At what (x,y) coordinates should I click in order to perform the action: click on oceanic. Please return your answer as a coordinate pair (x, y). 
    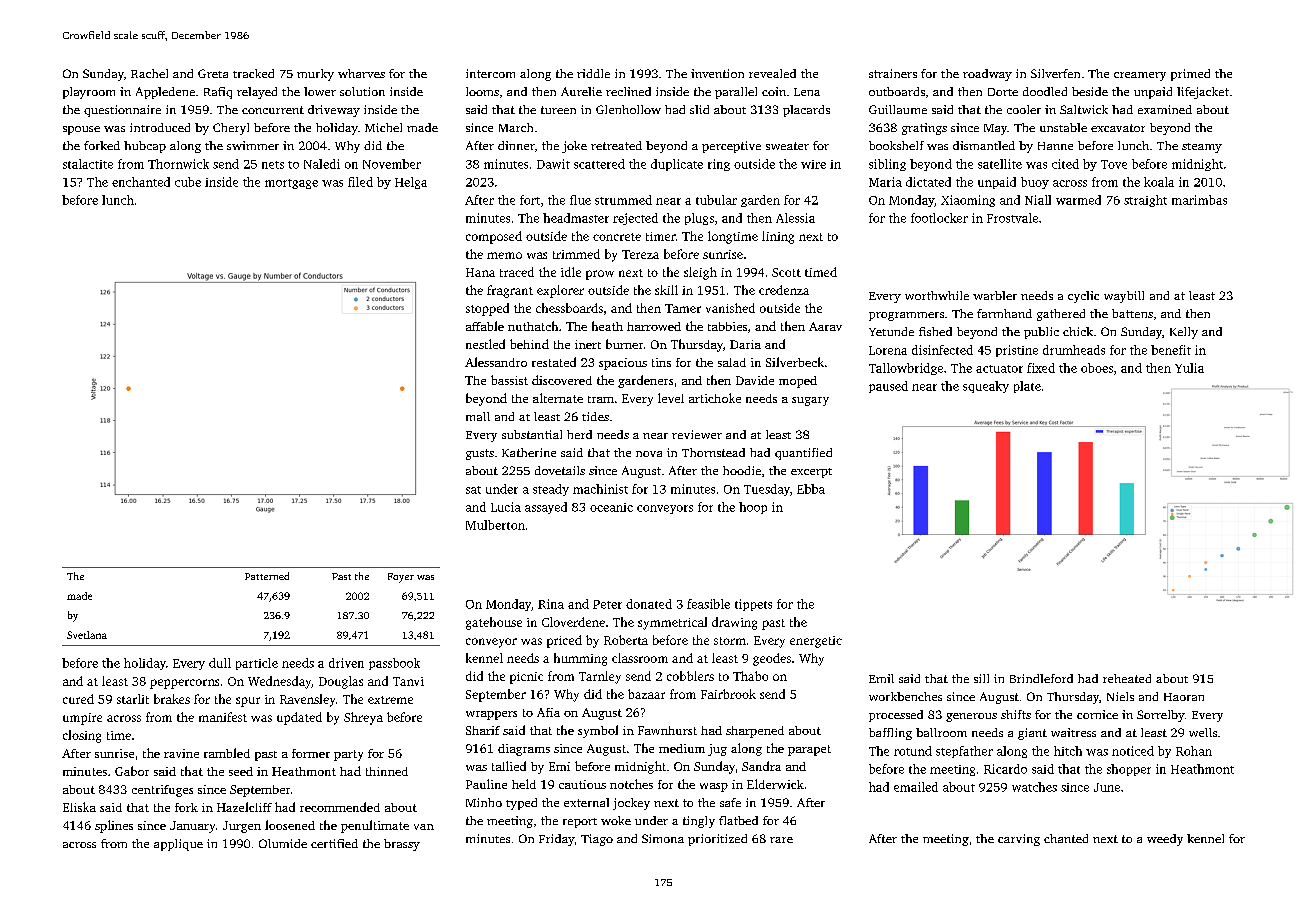
    Looking at the image, I should click on (611, 507).
